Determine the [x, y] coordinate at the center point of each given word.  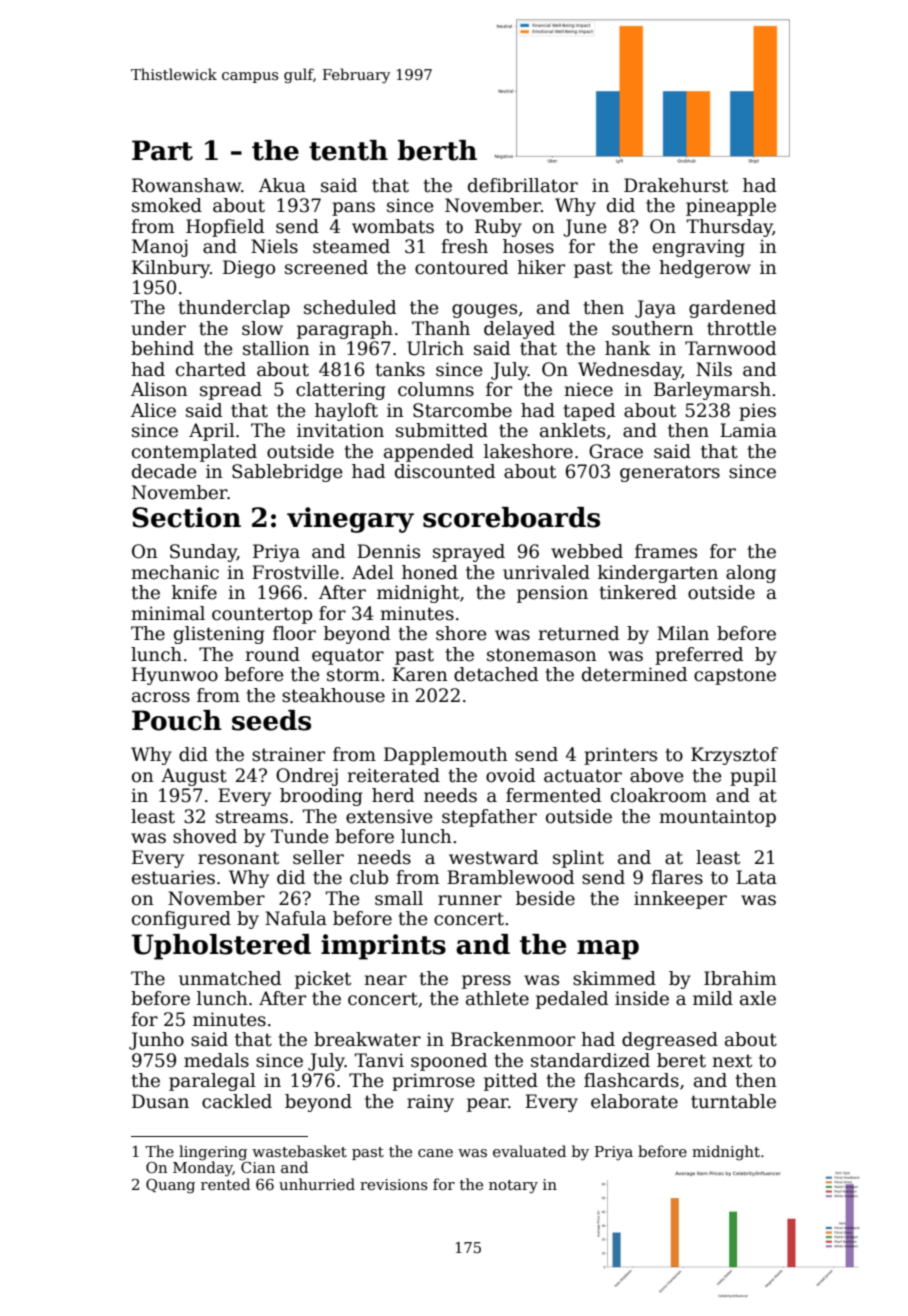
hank [627, 348]
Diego [249, 269]
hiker [541, 267]
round [272, 654]
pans [353, 209]
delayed [519, 330]
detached [496, 674]
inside [642, 998]
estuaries [173, 877]
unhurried [317, 1184]
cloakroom [659, 795]
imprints [383, 947]
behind [162, 348]
